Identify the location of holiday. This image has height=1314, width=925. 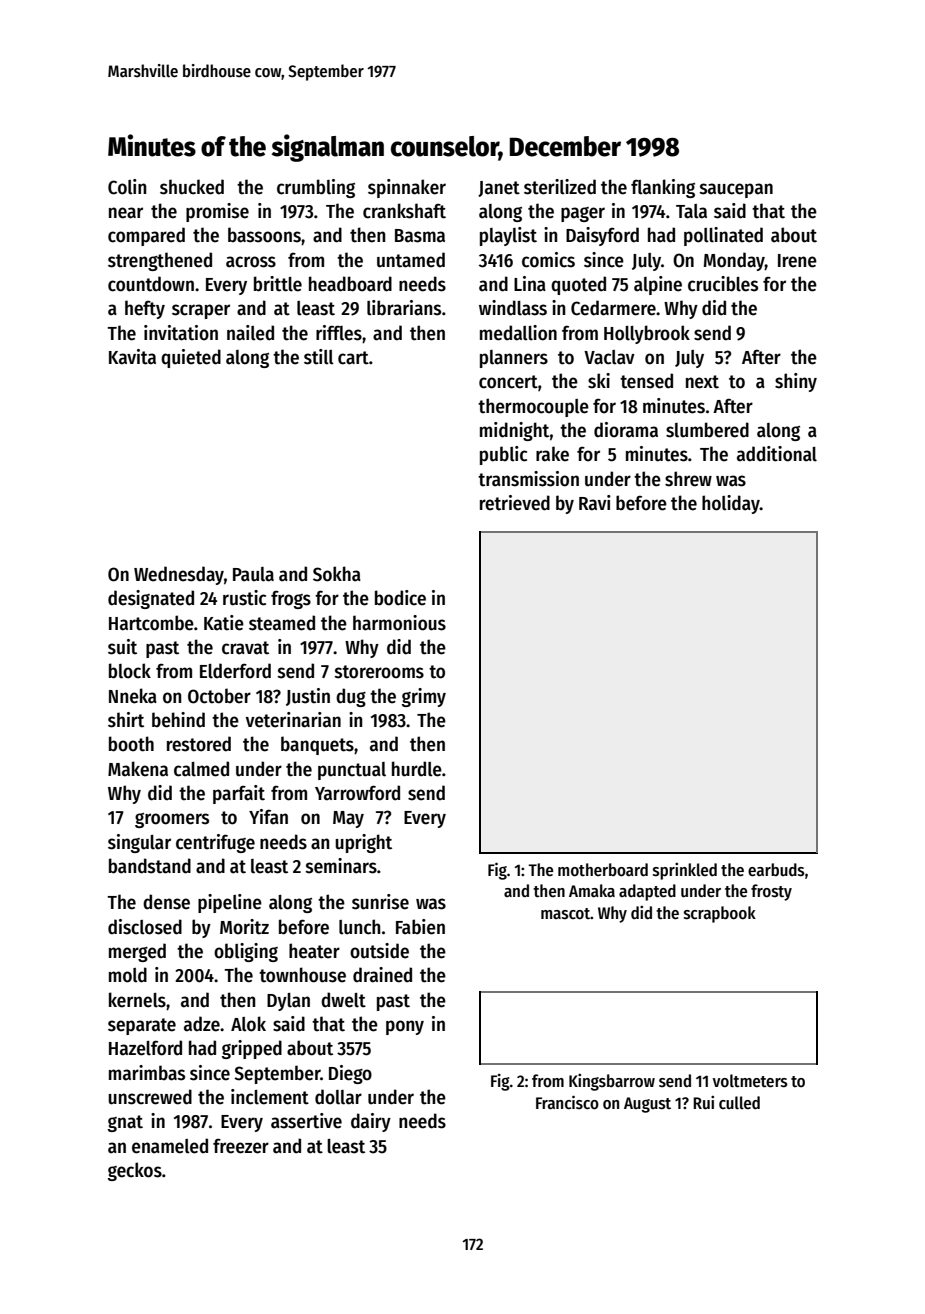
(731, 504).
